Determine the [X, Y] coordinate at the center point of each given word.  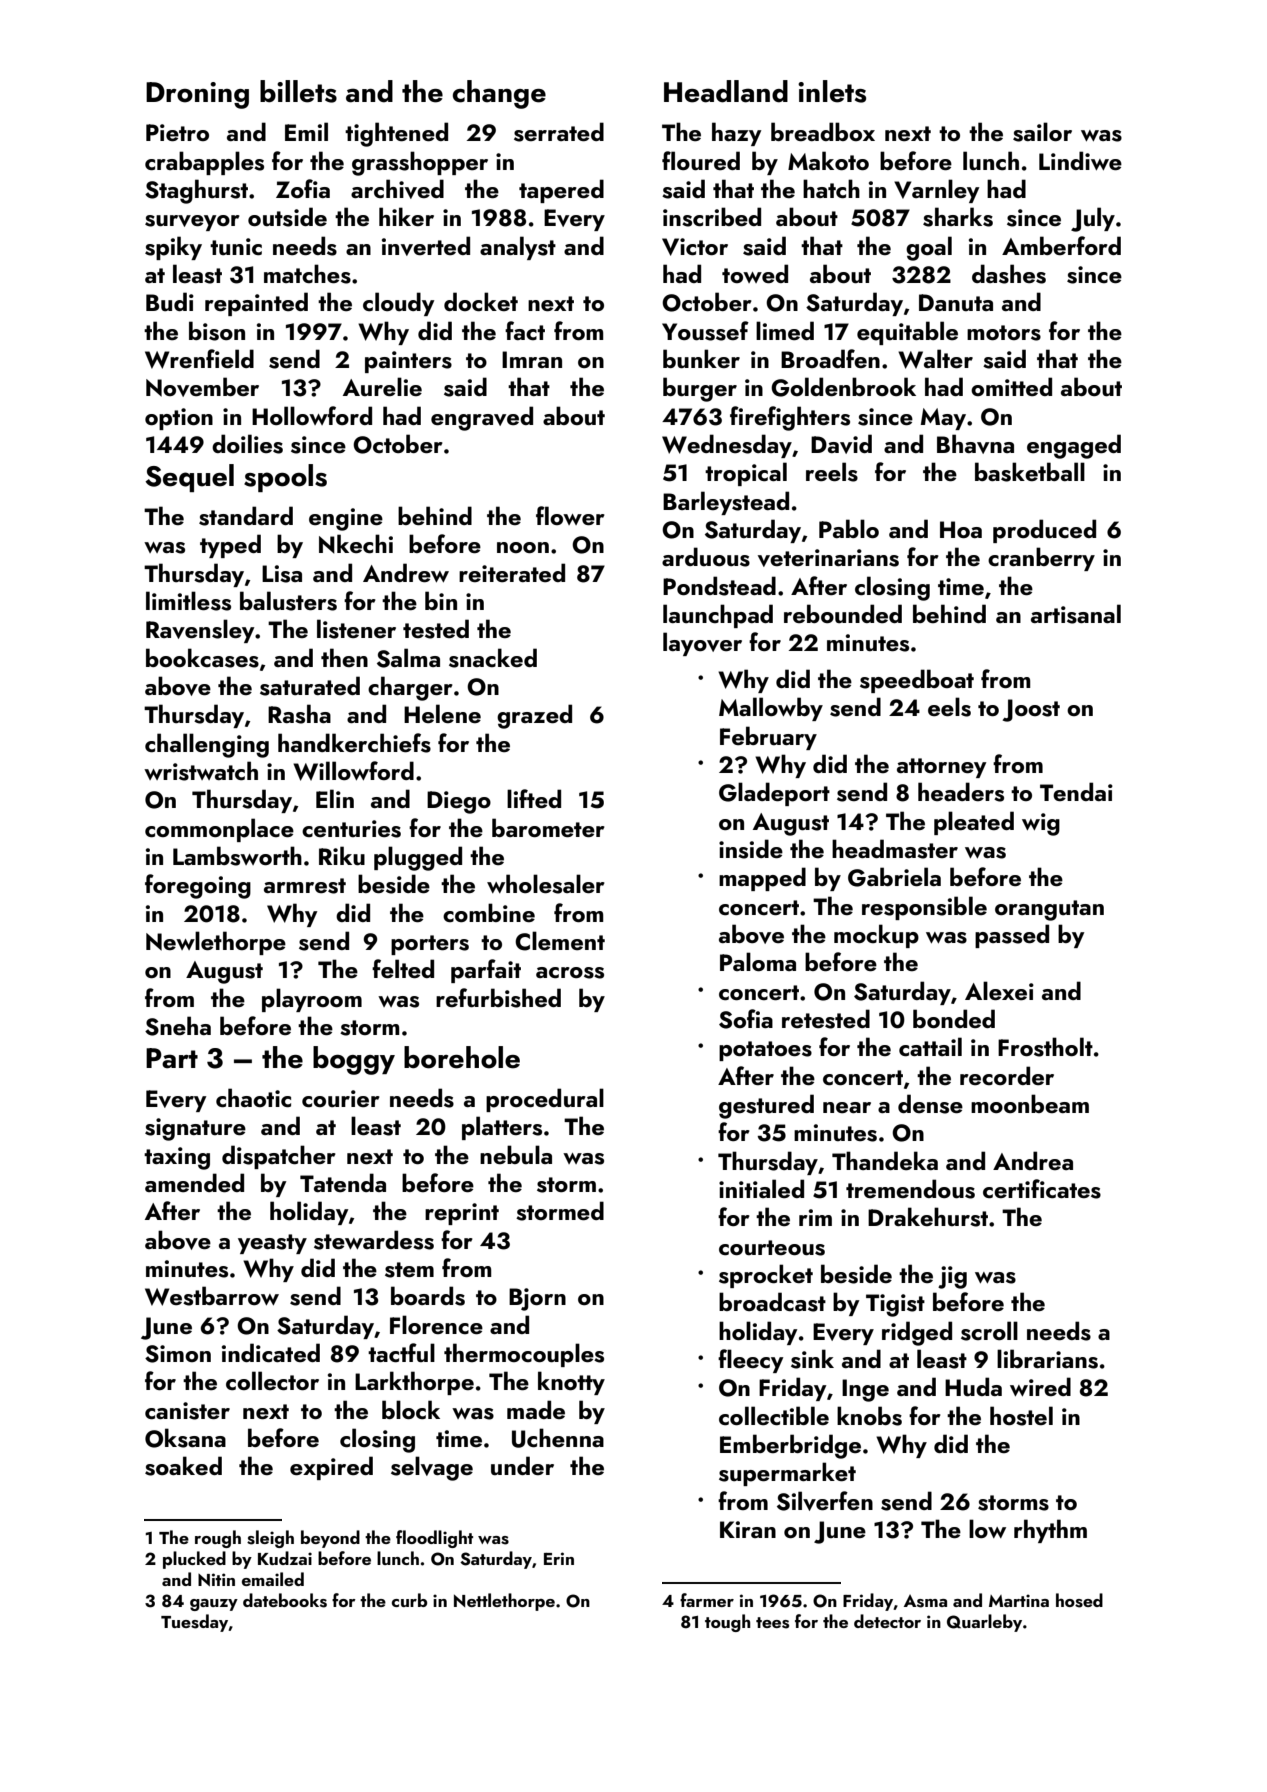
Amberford [1061, 245]
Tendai [1076, 791]
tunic [236, 246]
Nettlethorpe [504, 1602]
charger [410, 688]
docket [481, 301]
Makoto [828, 160]
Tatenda [343, 1182]
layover [702, 644]
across [570, 973]
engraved [482, 418]
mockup [876, 936]
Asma [925, 1601]
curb [409, 1600]
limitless [188, 601]
